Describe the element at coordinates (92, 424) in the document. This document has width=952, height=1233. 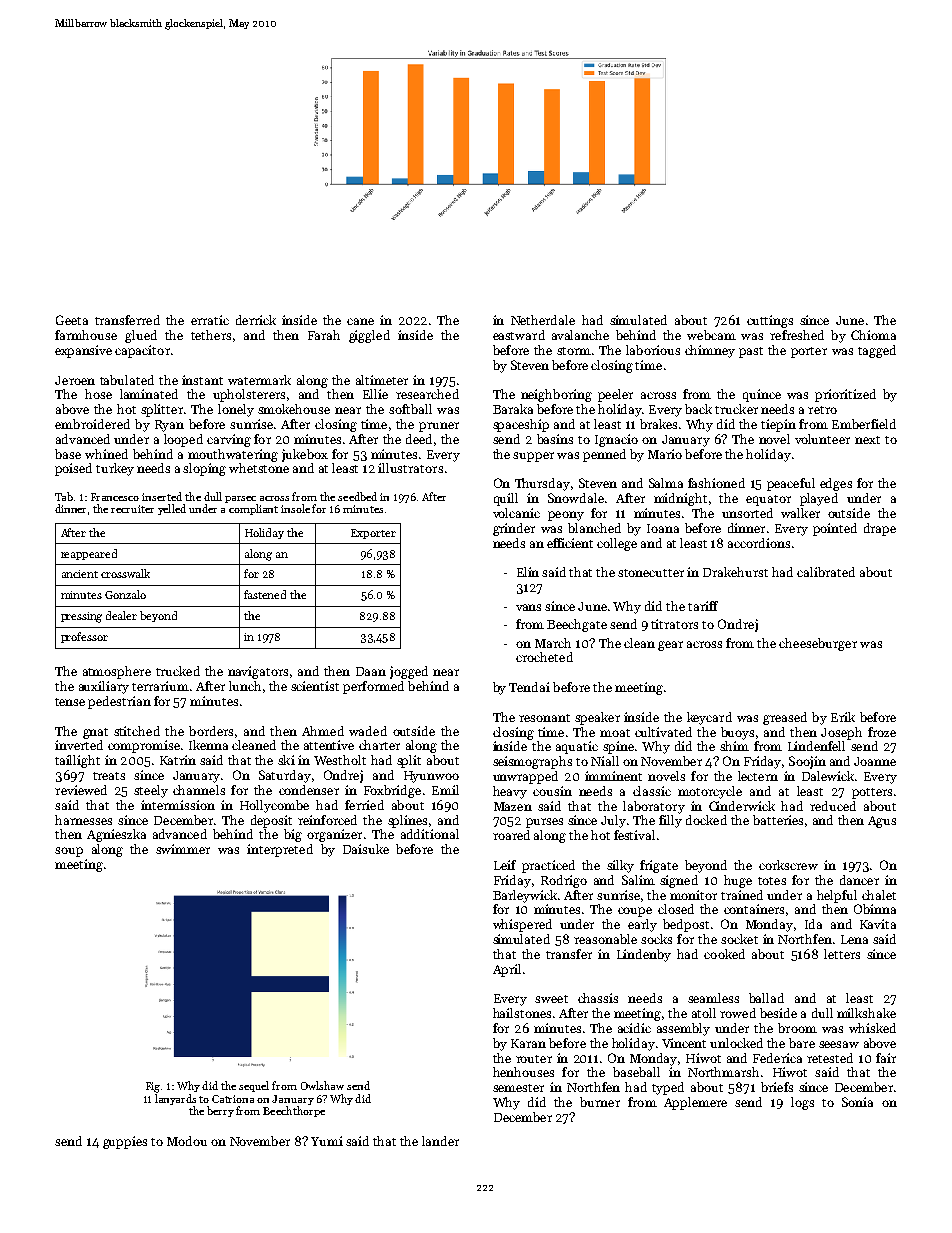
I see `embroidered` at that location.
